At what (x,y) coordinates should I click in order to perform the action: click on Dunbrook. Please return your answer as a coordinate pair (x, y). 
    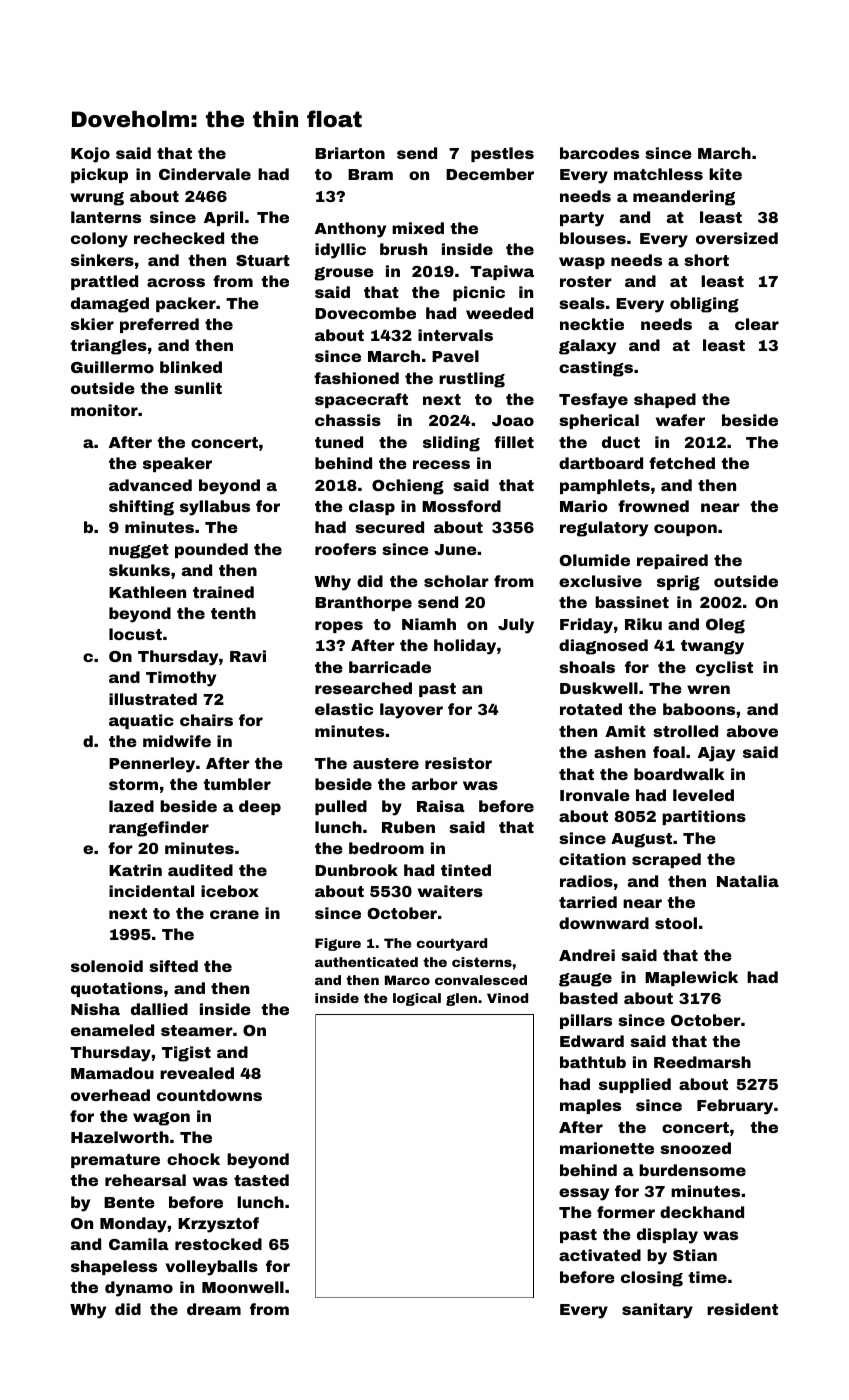
    Looking at the image, I should click on (356, 870).
